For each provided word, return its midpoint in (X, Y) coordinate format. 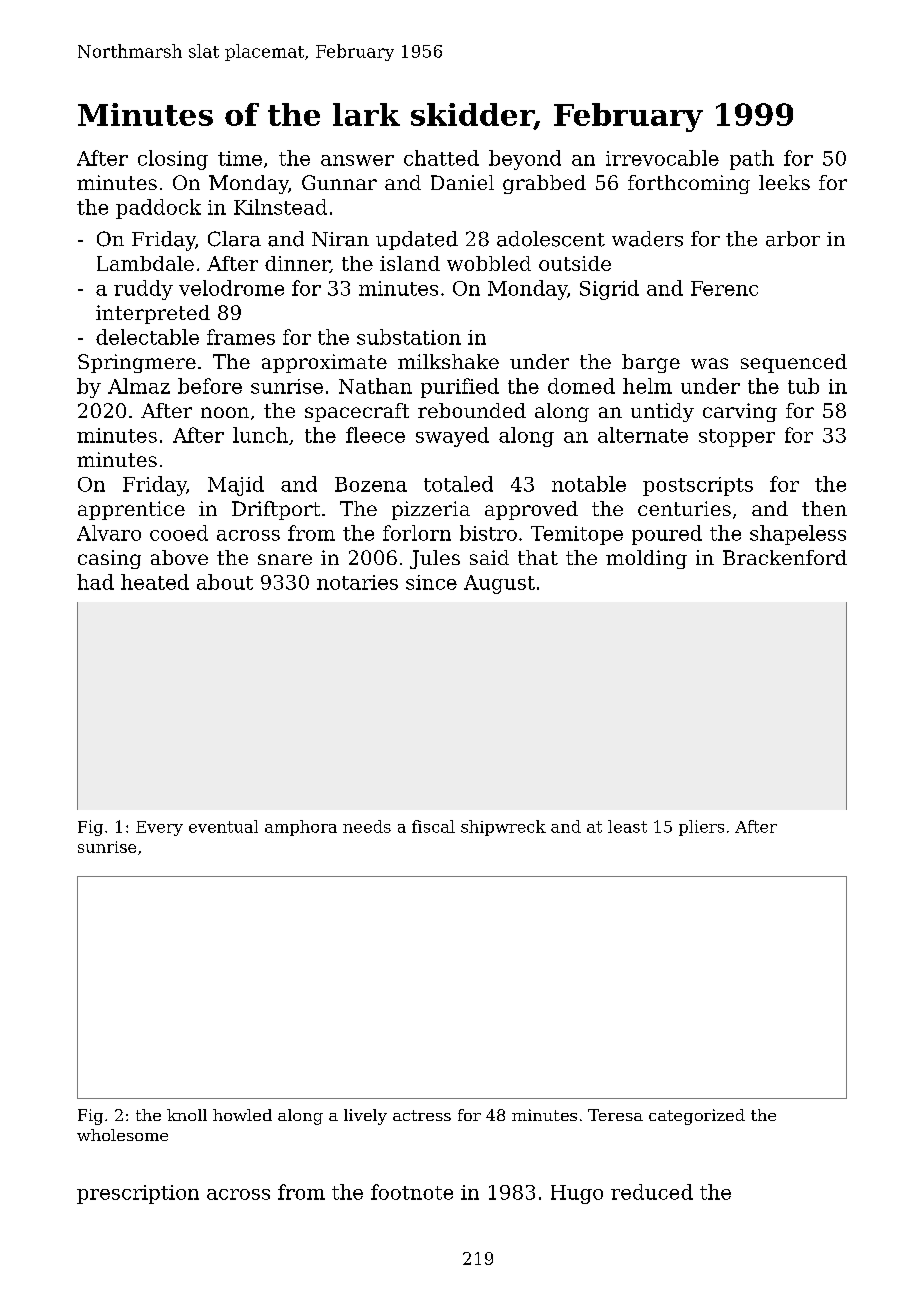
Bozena (371, 484)
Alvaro (109, 533)
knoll (187, 1115)
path (752, 160)
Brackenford (785, 557)
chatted (441, 158)
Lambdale (145, 263)
